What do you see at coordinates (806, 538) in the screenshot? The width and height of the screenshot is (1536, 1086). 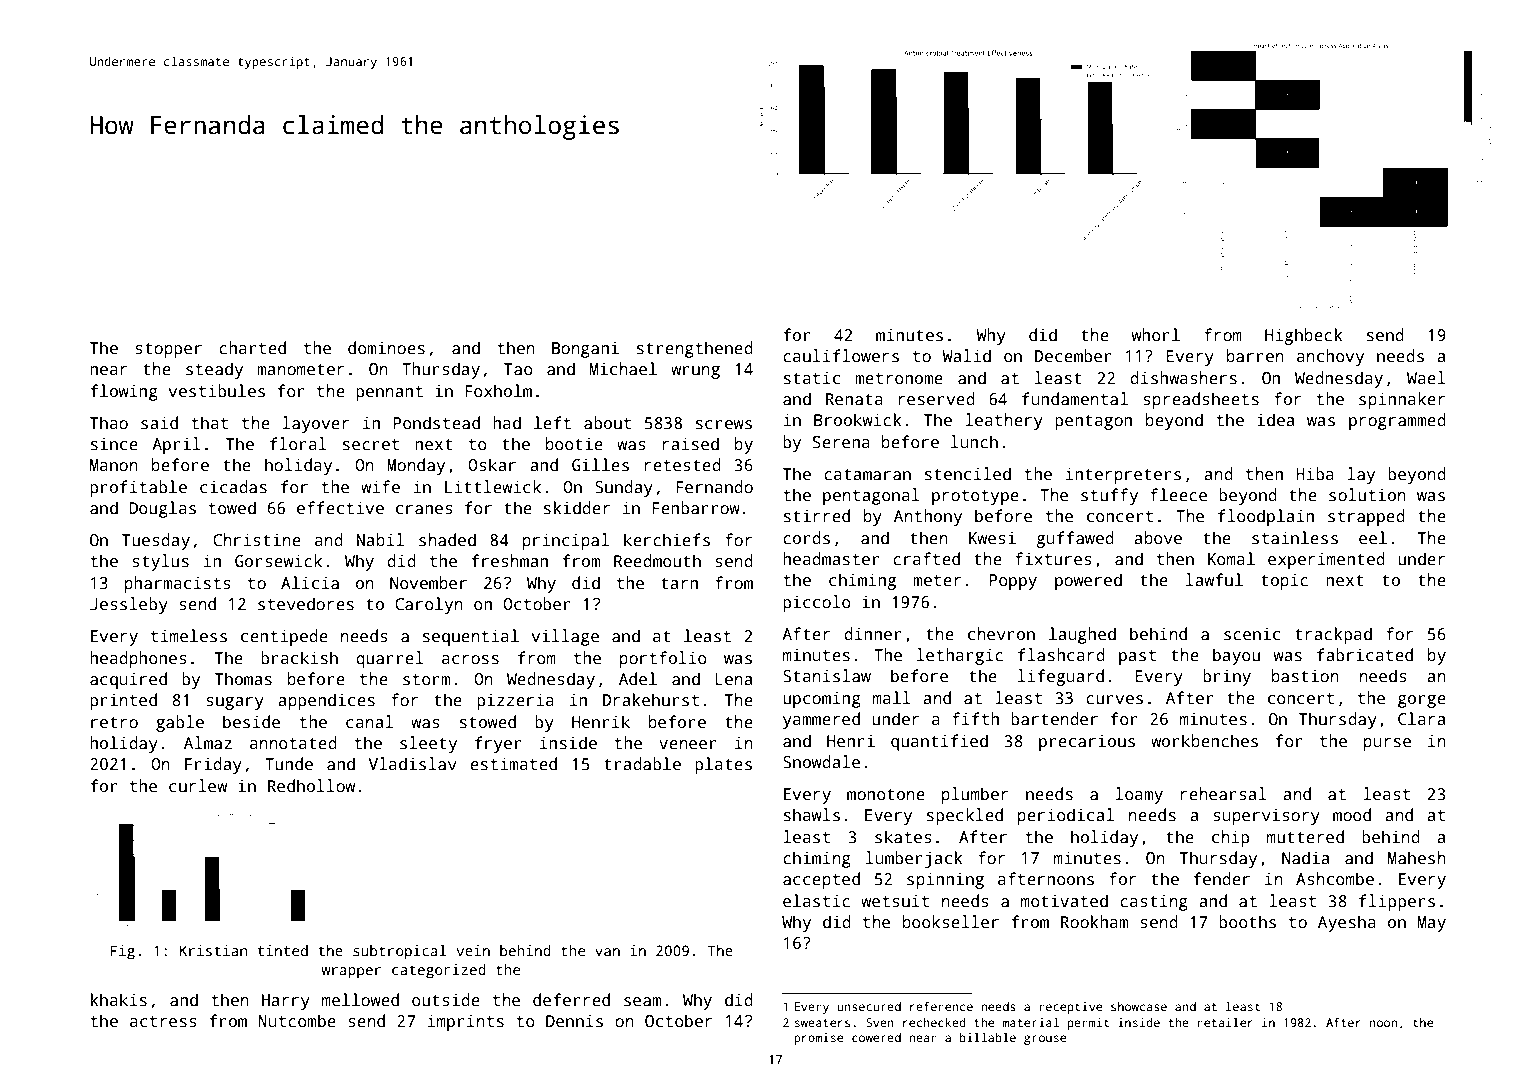 I see `cords` at bounding box center [806, 538].
